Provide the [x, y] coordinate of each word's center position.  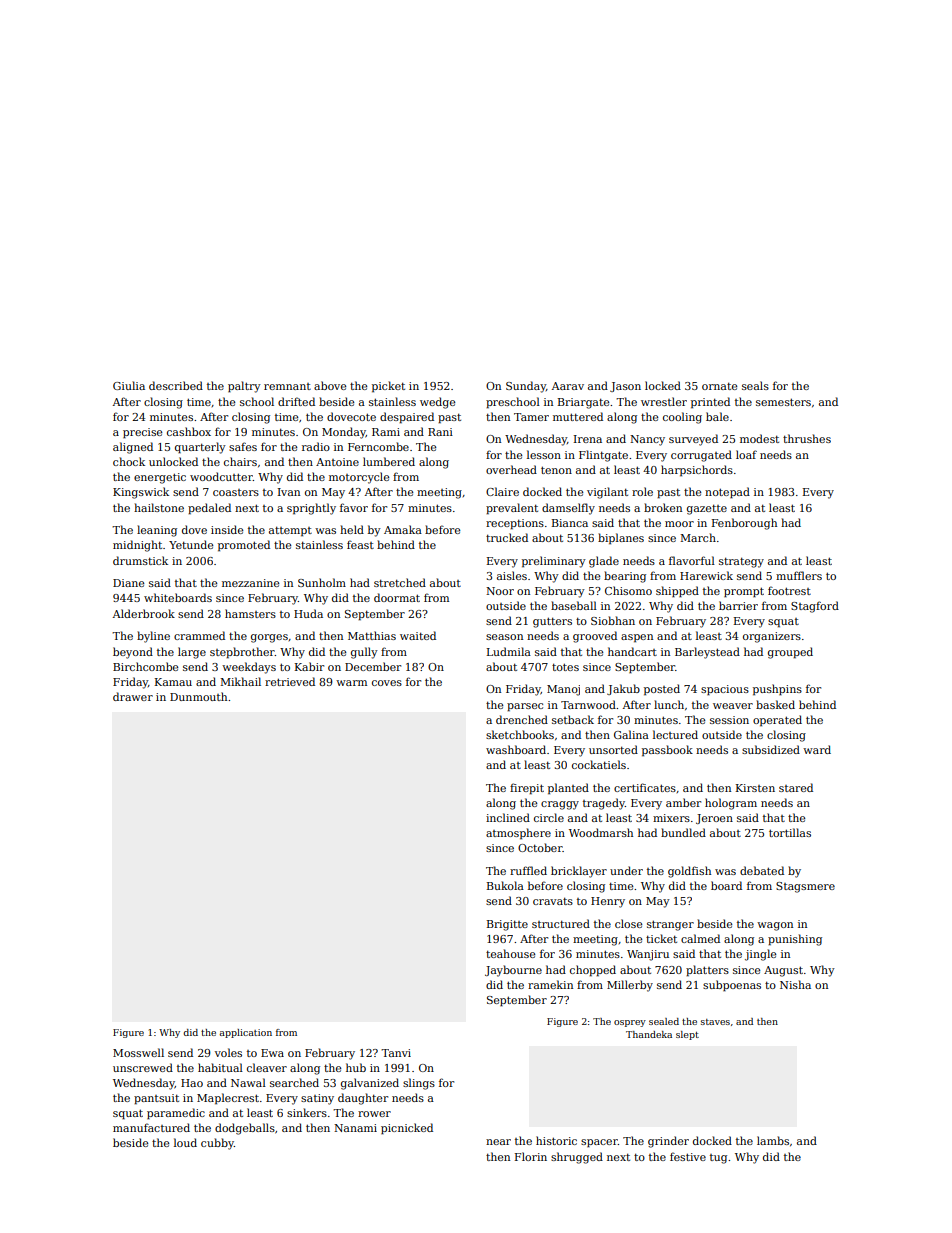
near [498, 1142]
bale [717, 416]
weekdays [249, 668]
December [373, 666]
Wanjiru [648, 955]
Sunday [526, 387]
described [176, 385]
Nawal [248, 1082]
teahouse [510, 953]
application [245, 1033]
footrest [789, 590]
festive [688, 1156]
